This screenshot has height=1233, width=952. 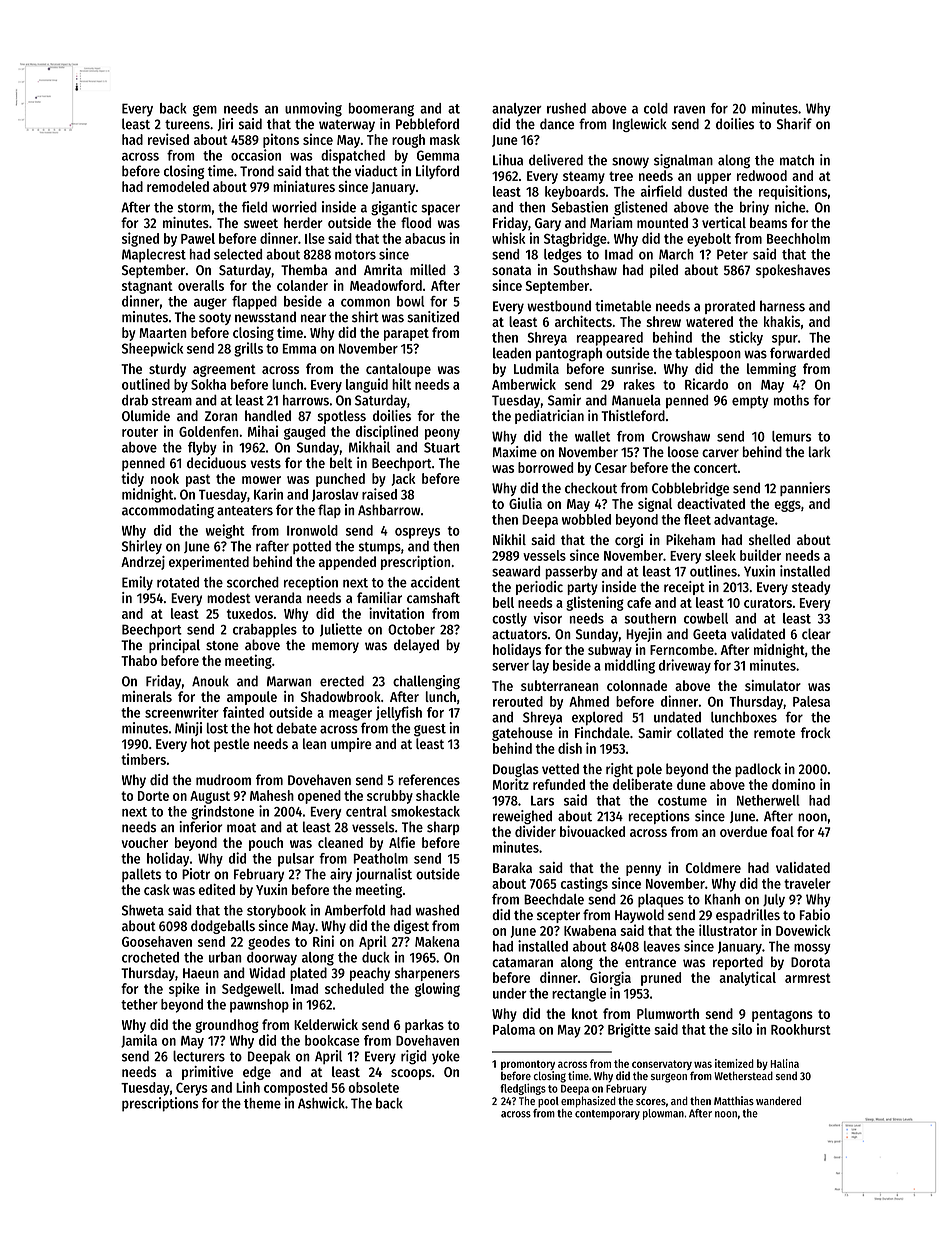 What do you see at coordinates (782, 306) in the screenshot?
I see `harness` at bounding box center [782, 306].
